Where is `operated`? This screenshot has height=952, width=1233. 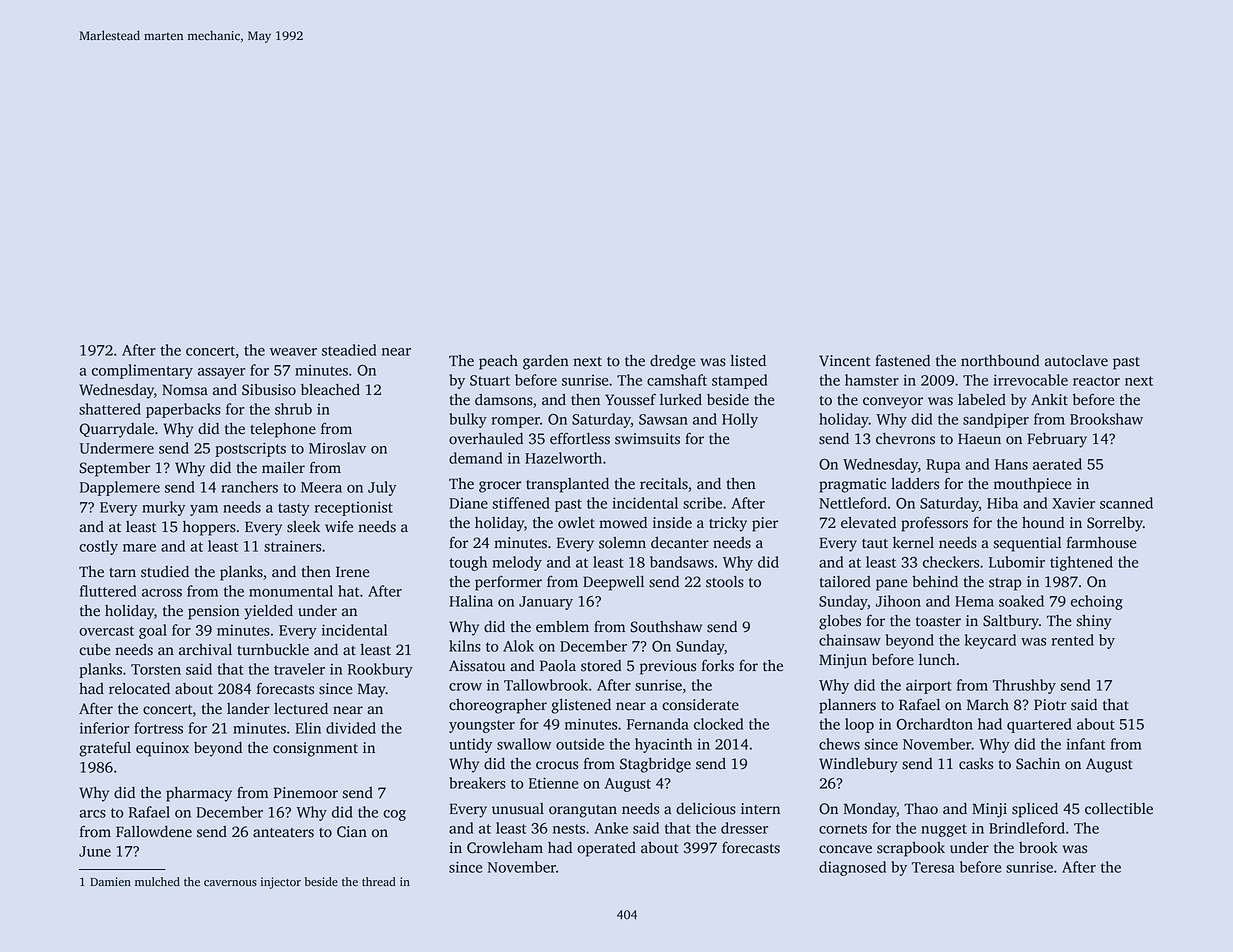
operated is located at coordinates (606, 849).
